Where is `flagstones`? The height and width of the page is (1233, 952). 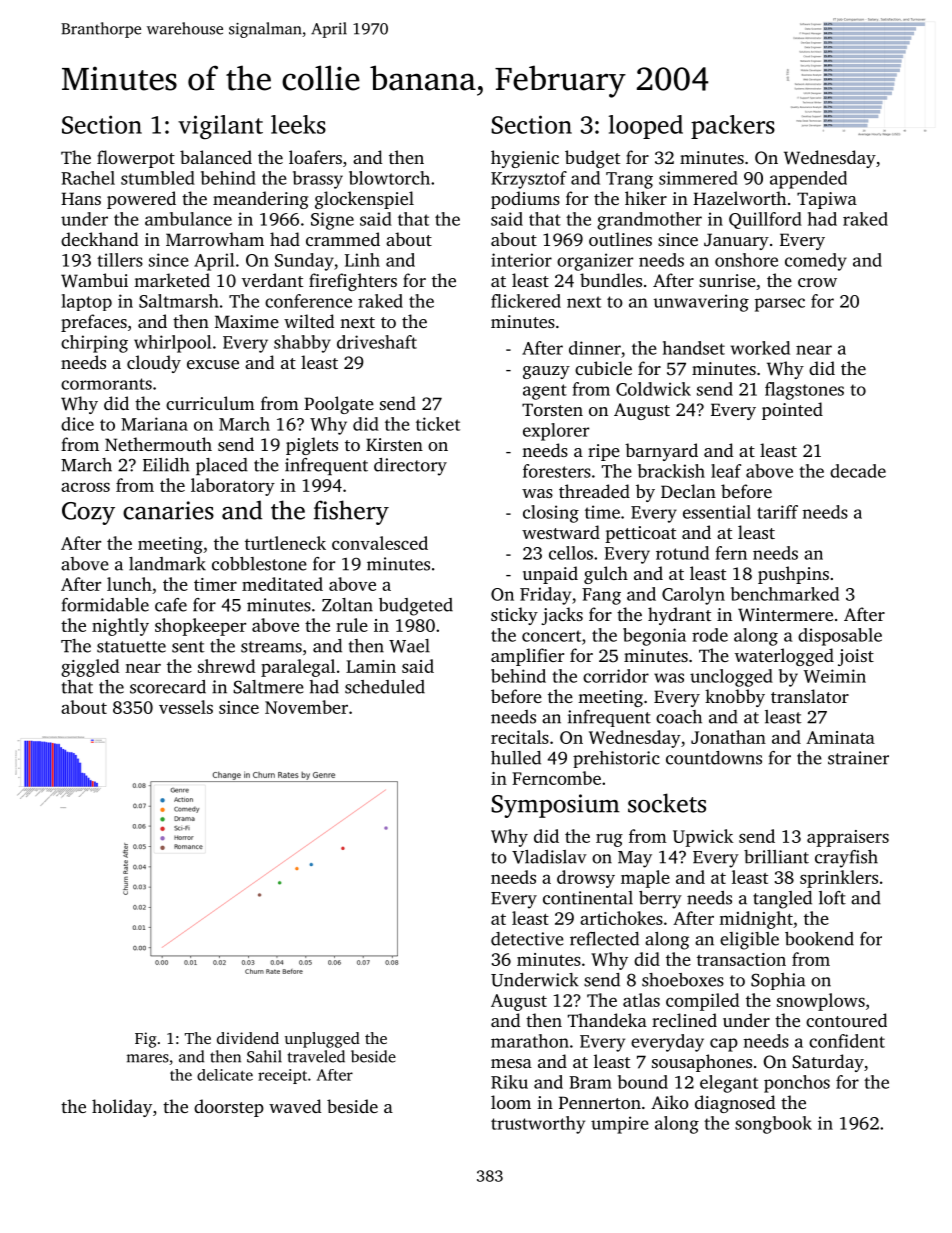
flagstones is located at coordinates (804, 391).
